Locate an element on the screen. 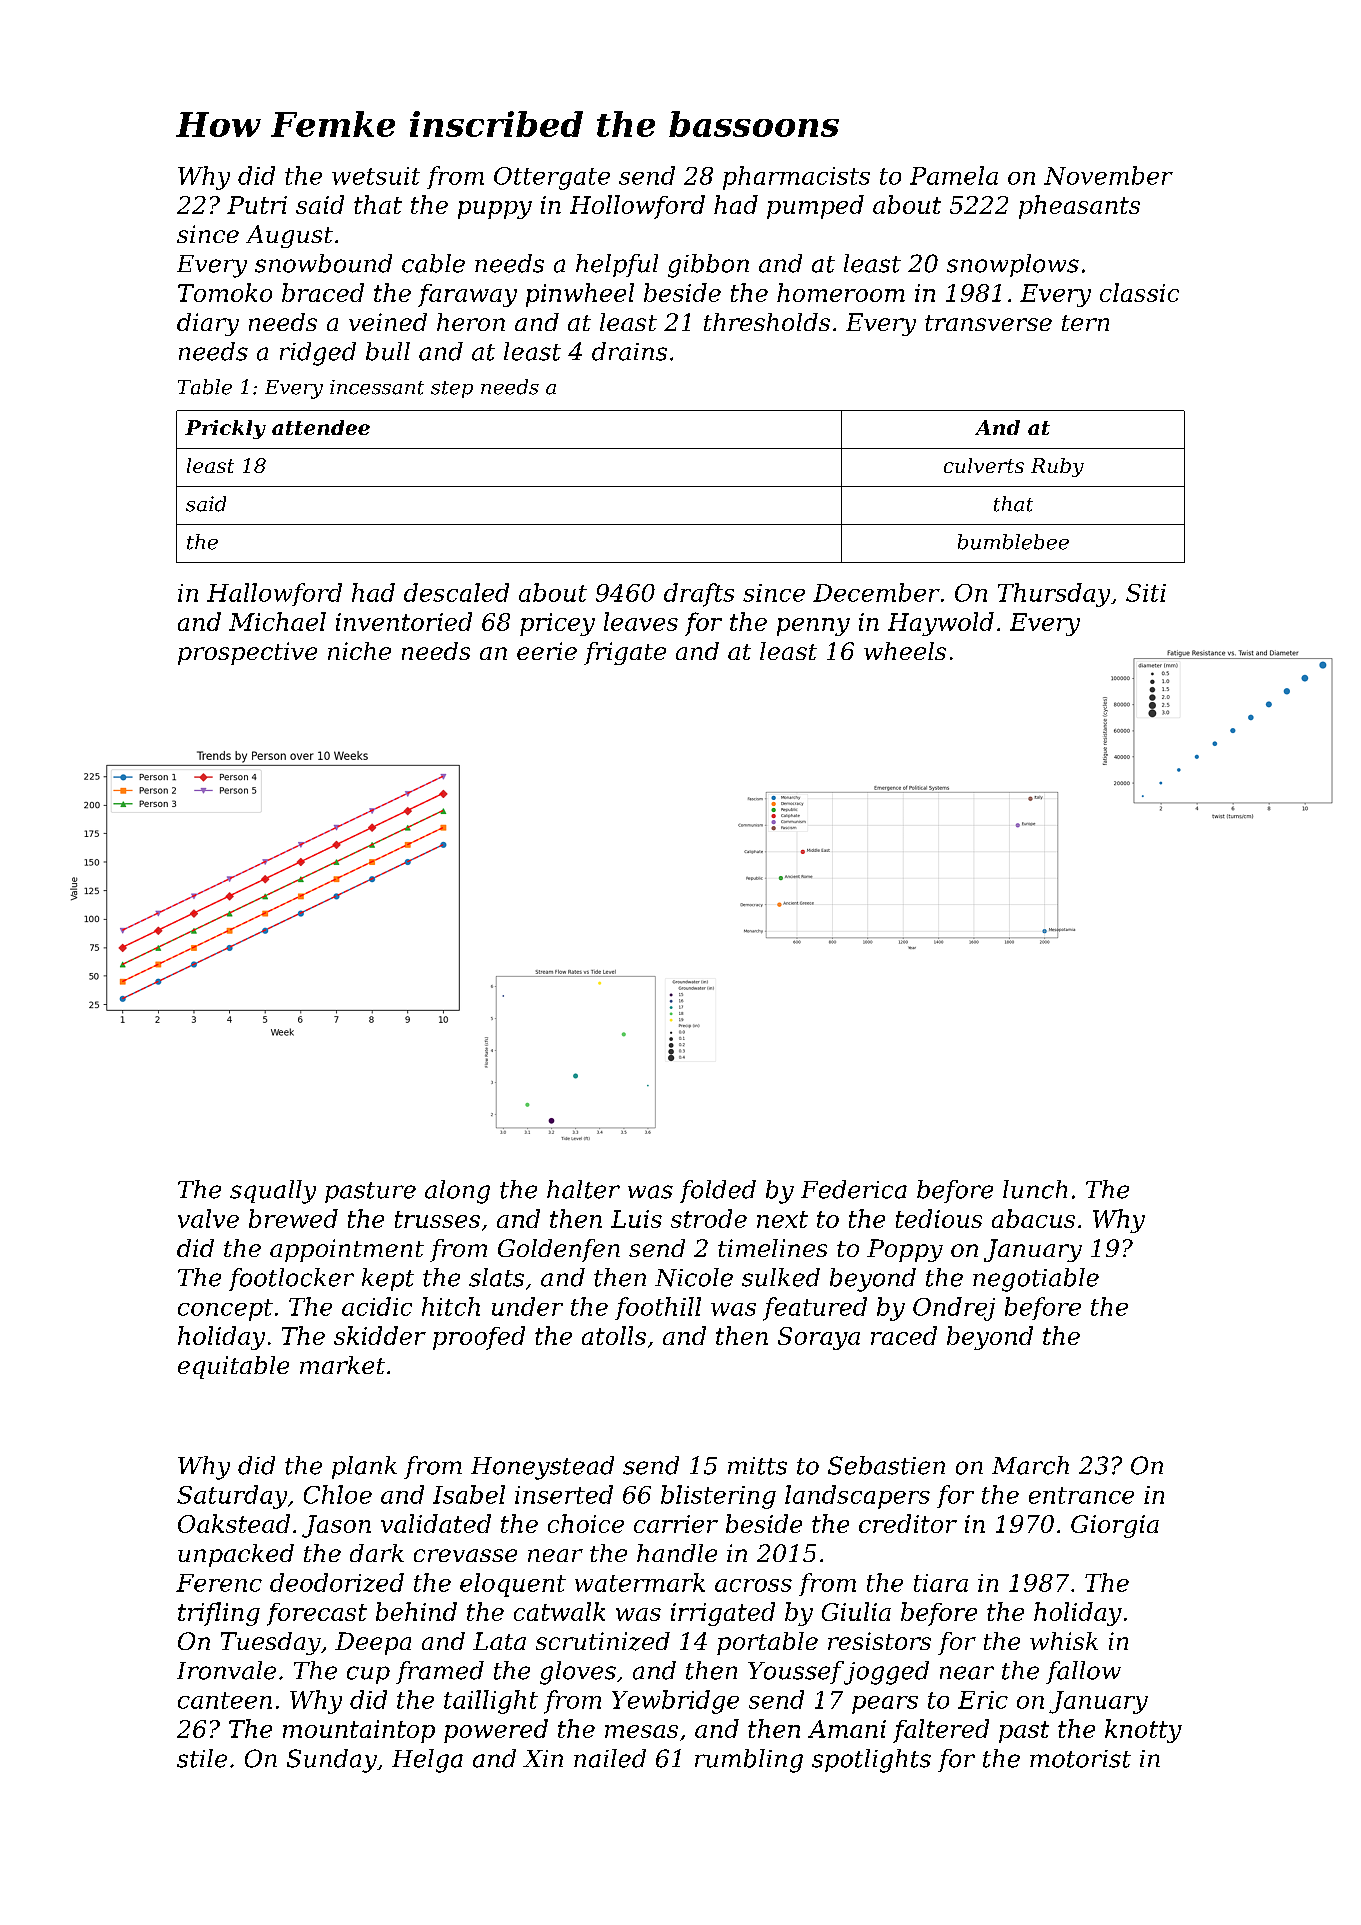 The height and width of the screenshot is (1925, 1361). motorist is located at coordinates (1080, 1759).
